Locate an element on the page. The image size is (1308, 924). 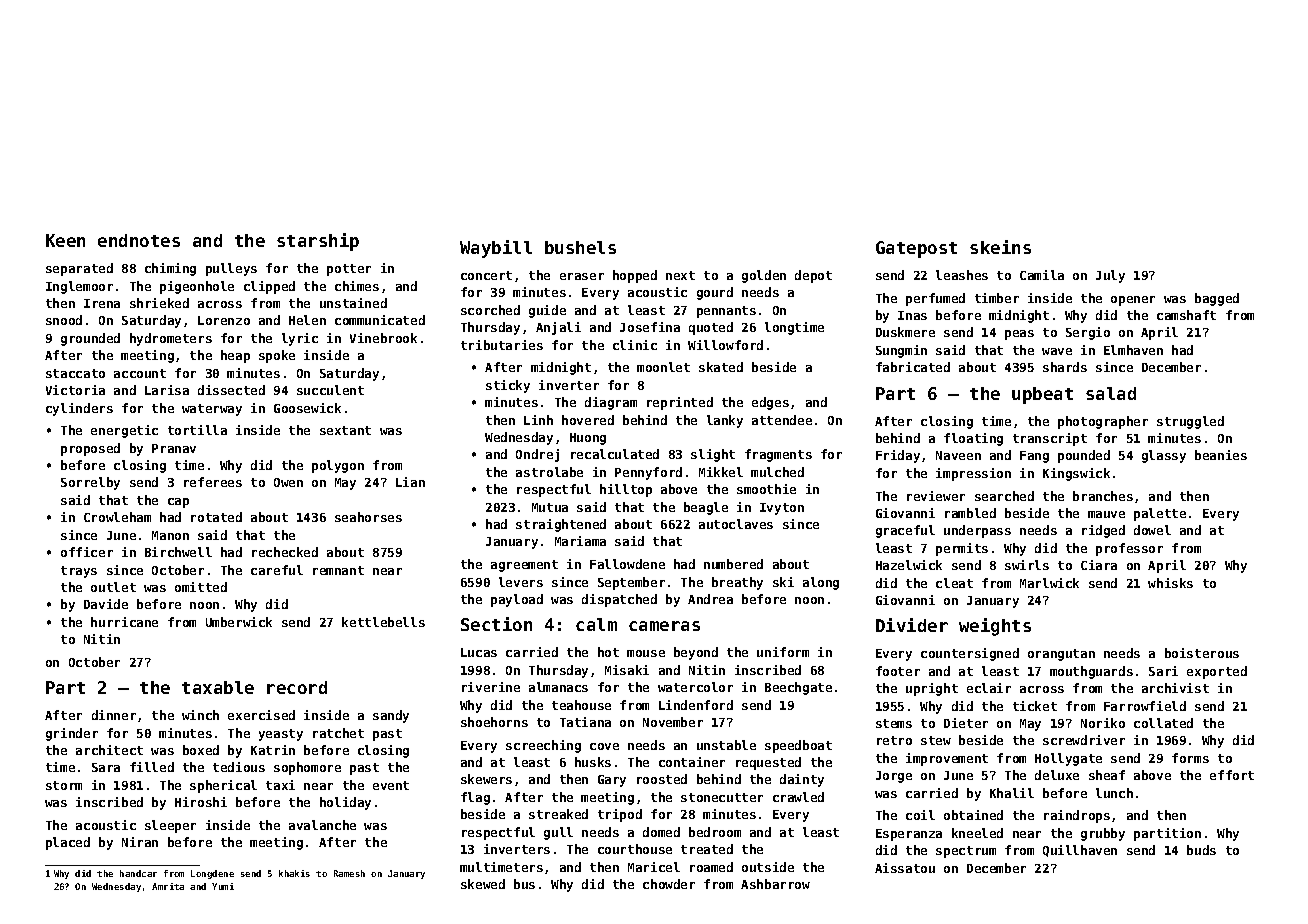
Ciara is located at coordinates (1099, 565).
